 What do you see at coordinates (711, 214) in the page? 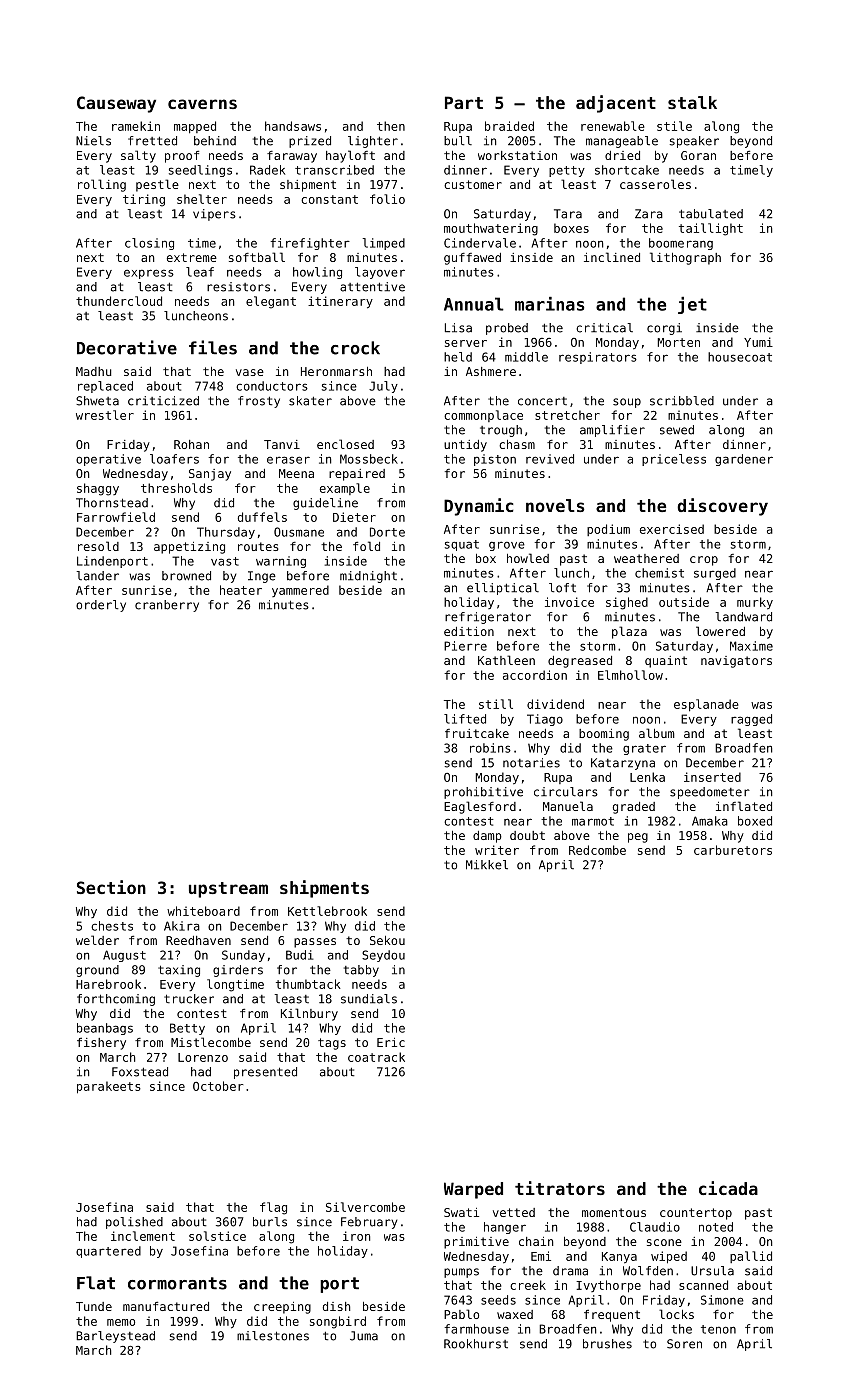
I see `tabulated` at bounding box center [711, 214].
